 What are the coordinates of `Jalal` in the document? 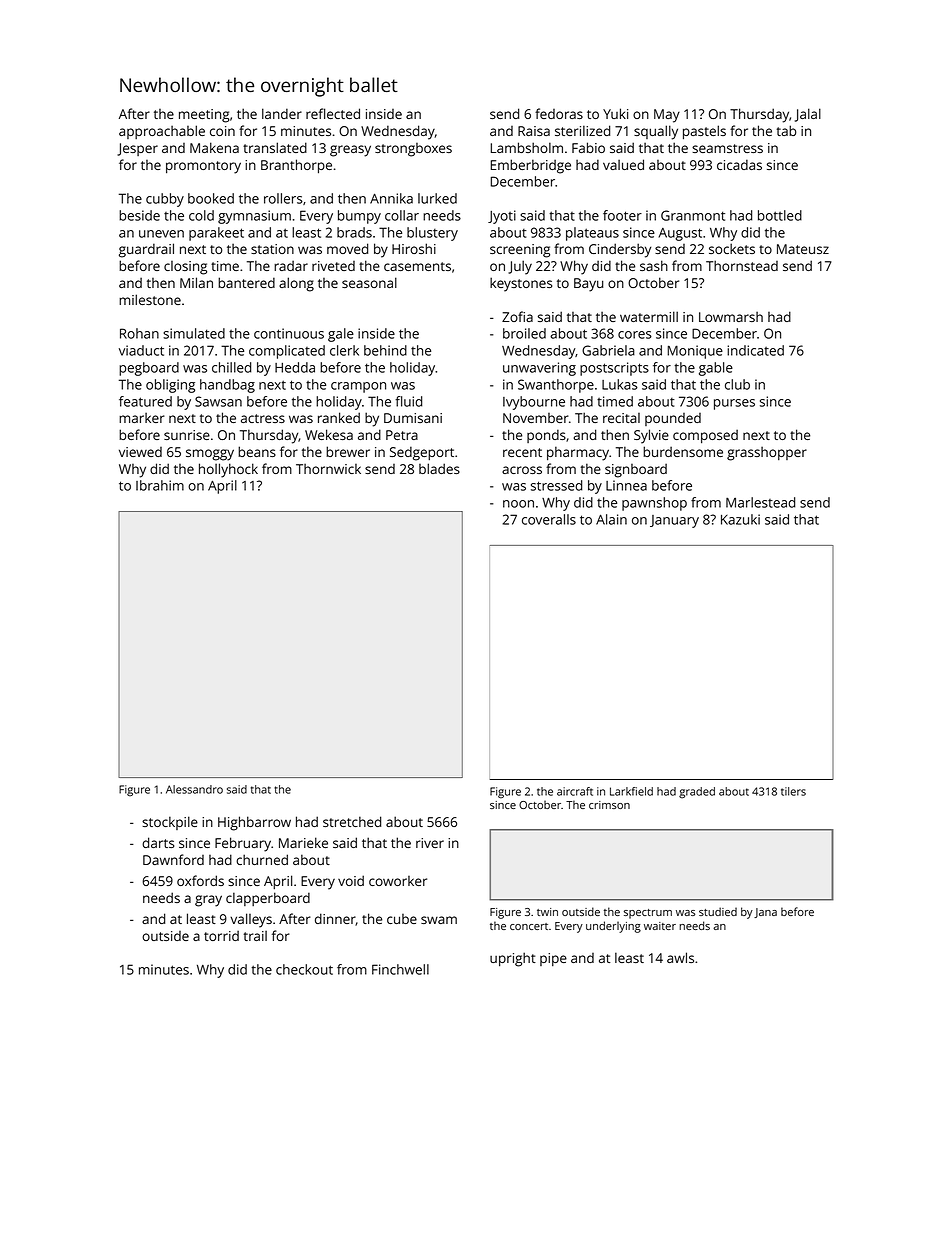 It's located at (808, 115).
